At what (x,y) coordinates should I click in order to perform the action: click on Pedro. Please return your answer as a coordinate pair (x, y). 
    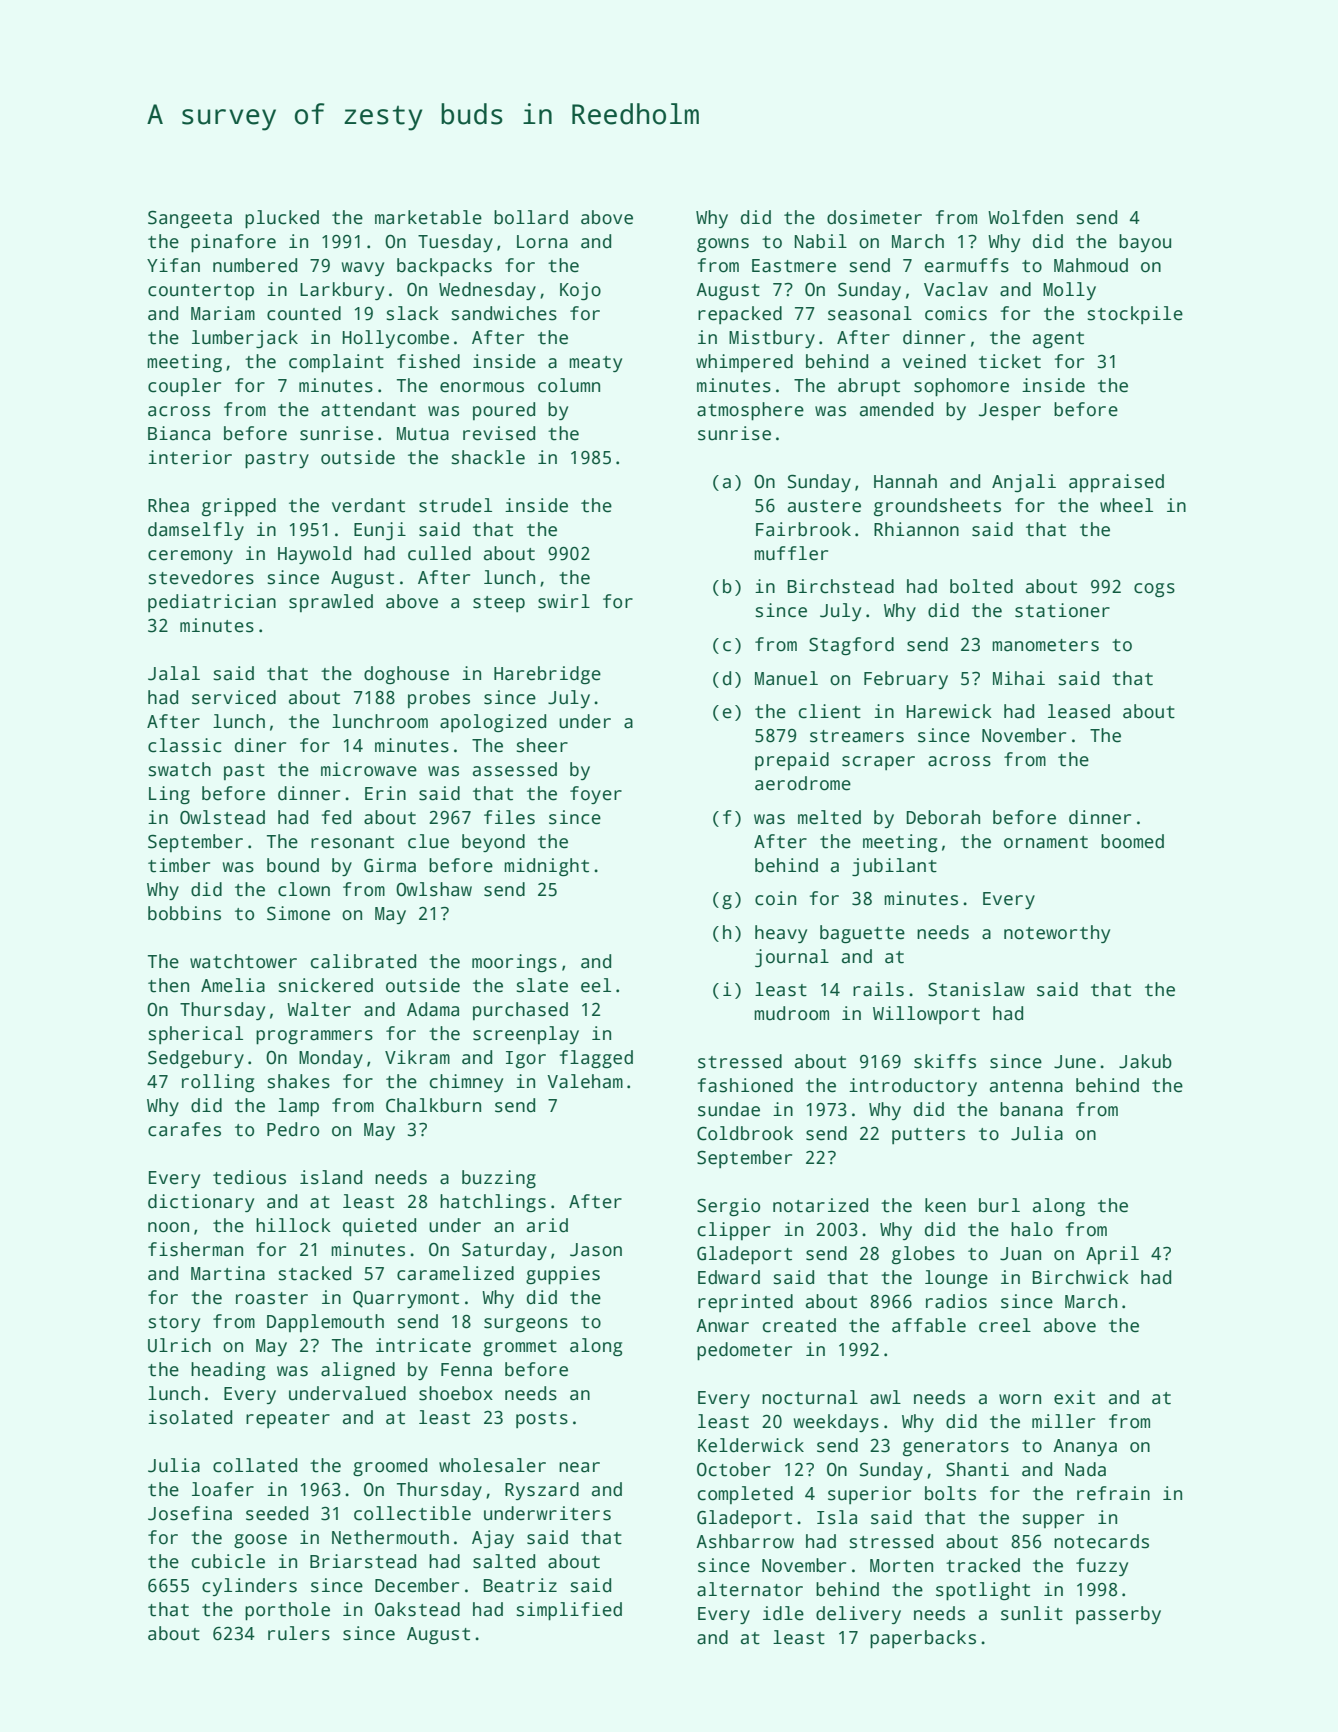
    Looking at the image, I should click on (293, 1129).
